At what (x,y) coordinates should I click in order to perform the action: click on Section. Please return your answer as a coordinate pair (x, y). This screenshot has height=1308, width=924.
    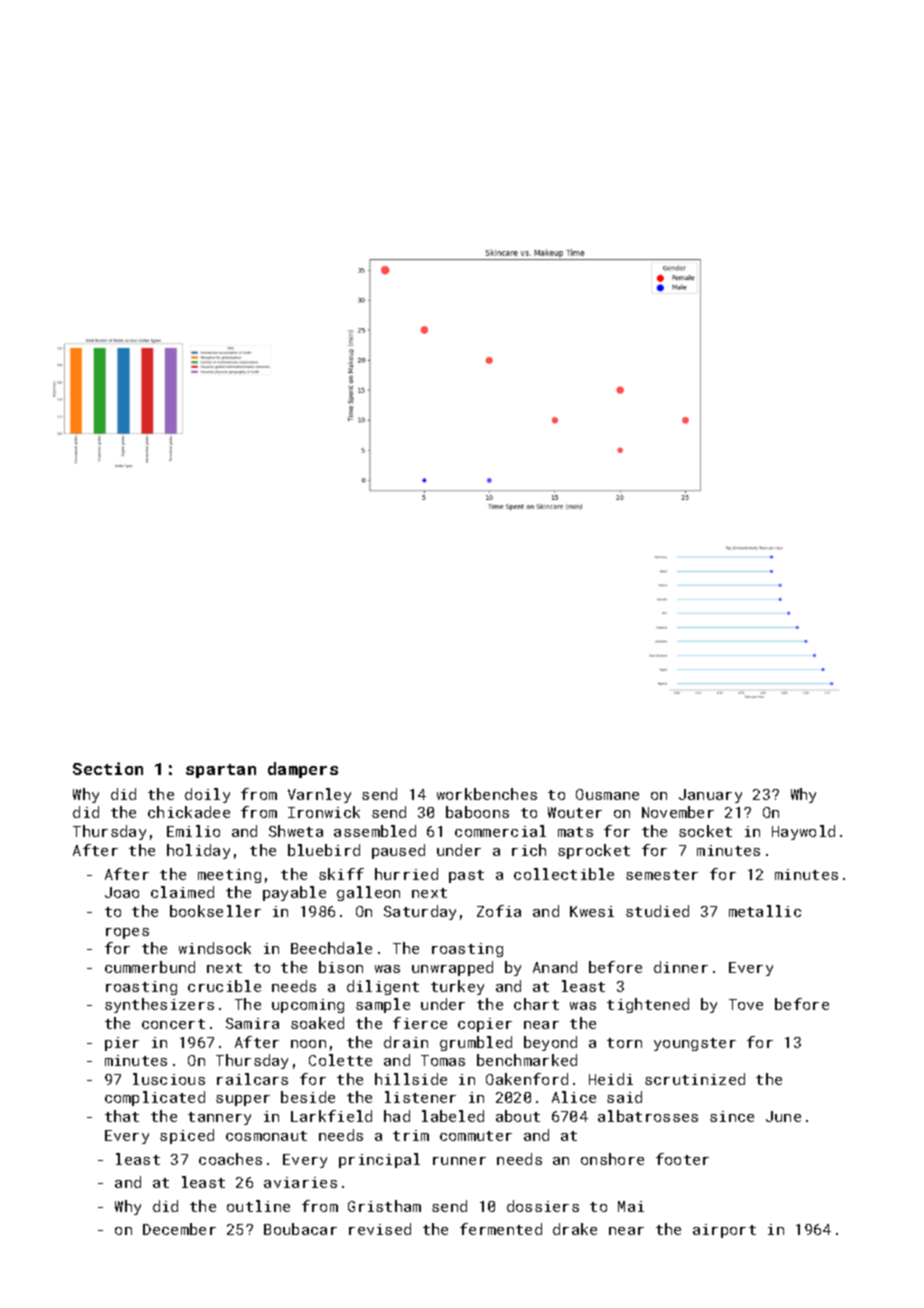
    Looking at the image, I should click on (108, 768).
